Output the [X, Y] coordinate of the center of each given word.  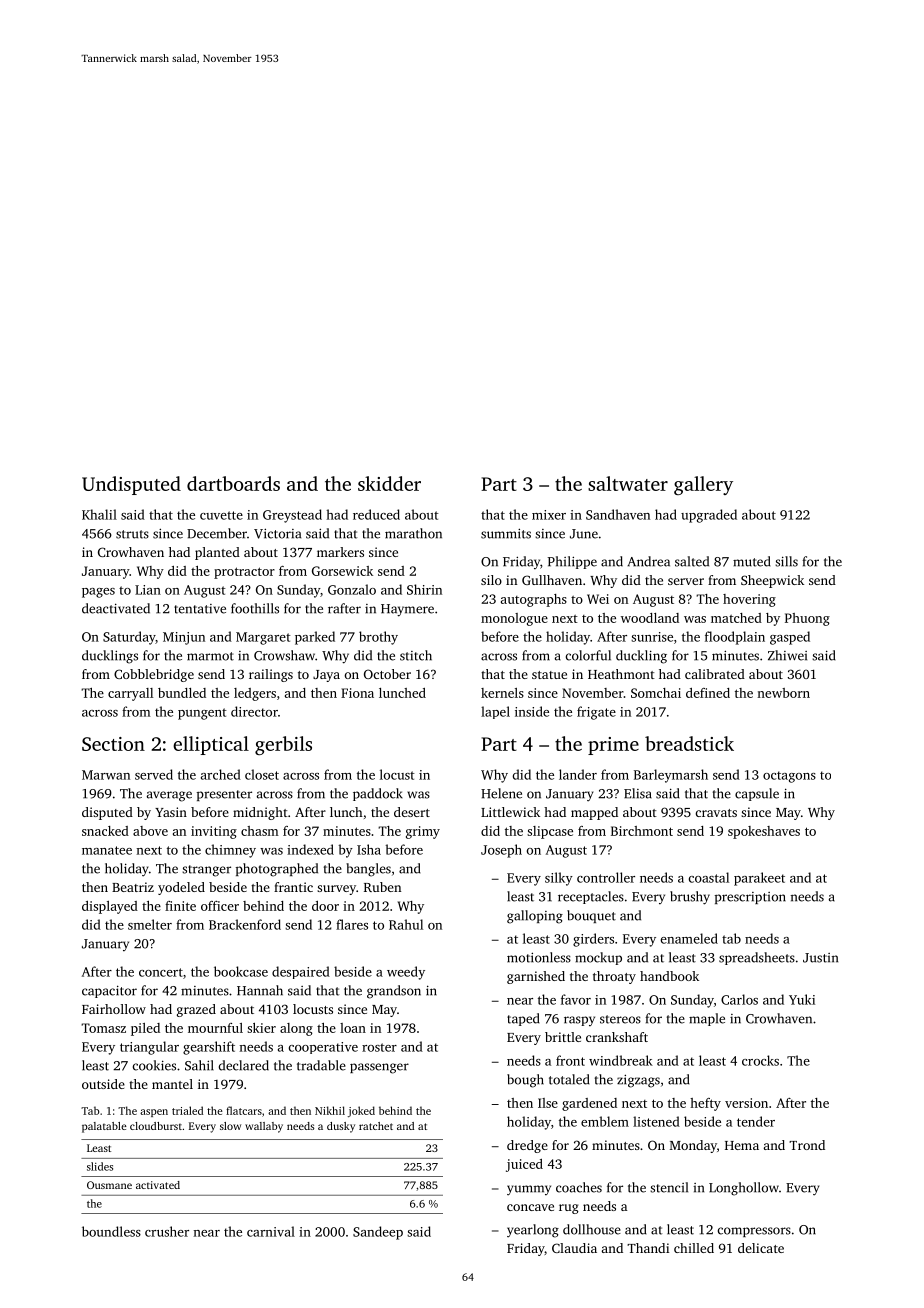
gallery [703, 485]
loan [353, 1028]
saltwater [628, 483]
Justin [820, 958]
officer [220, 906]
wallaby [264, 1127]
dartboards [233, 483]
